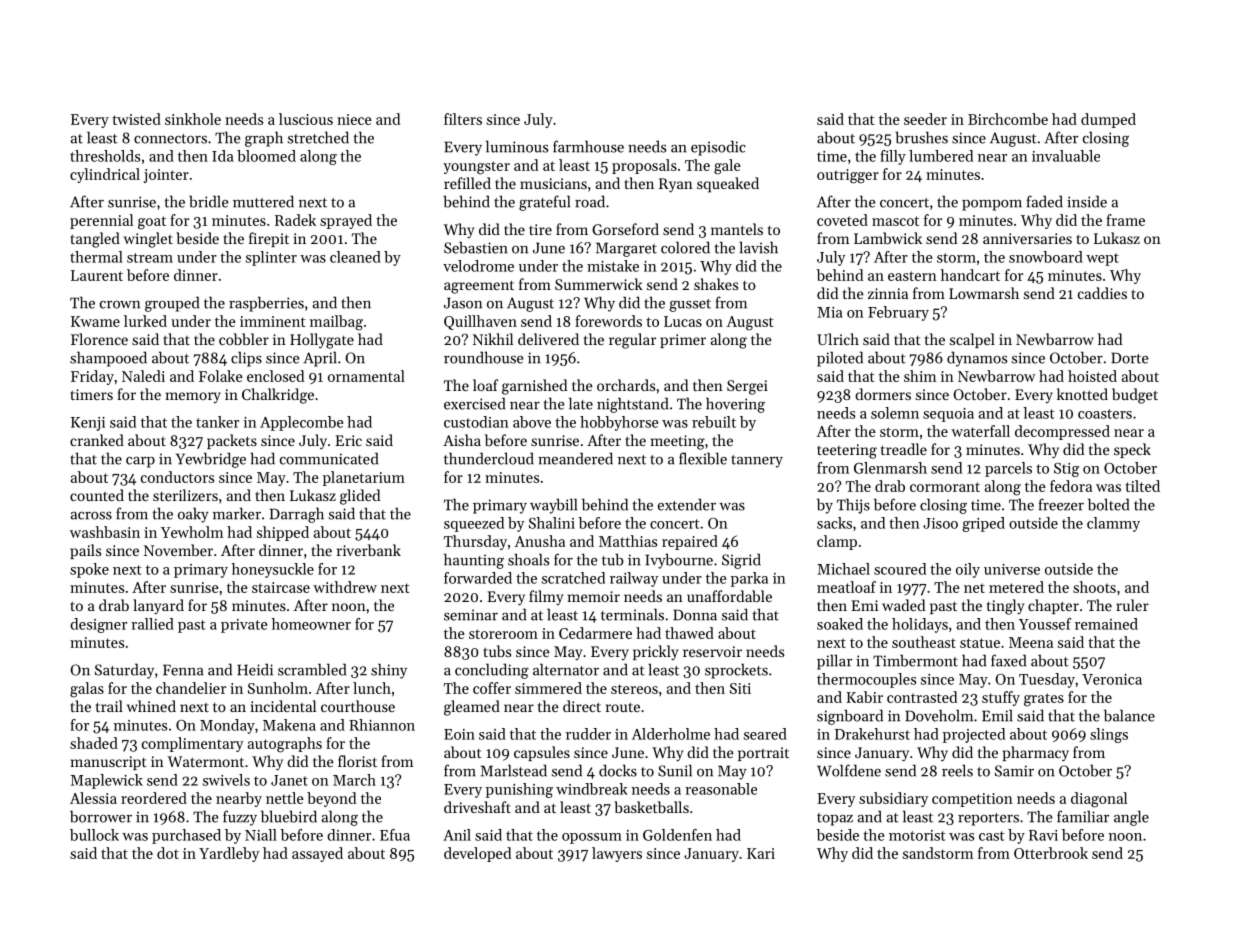  Describe the element at coordinates (154, 798) in the document. I see `reordered` at that location.
